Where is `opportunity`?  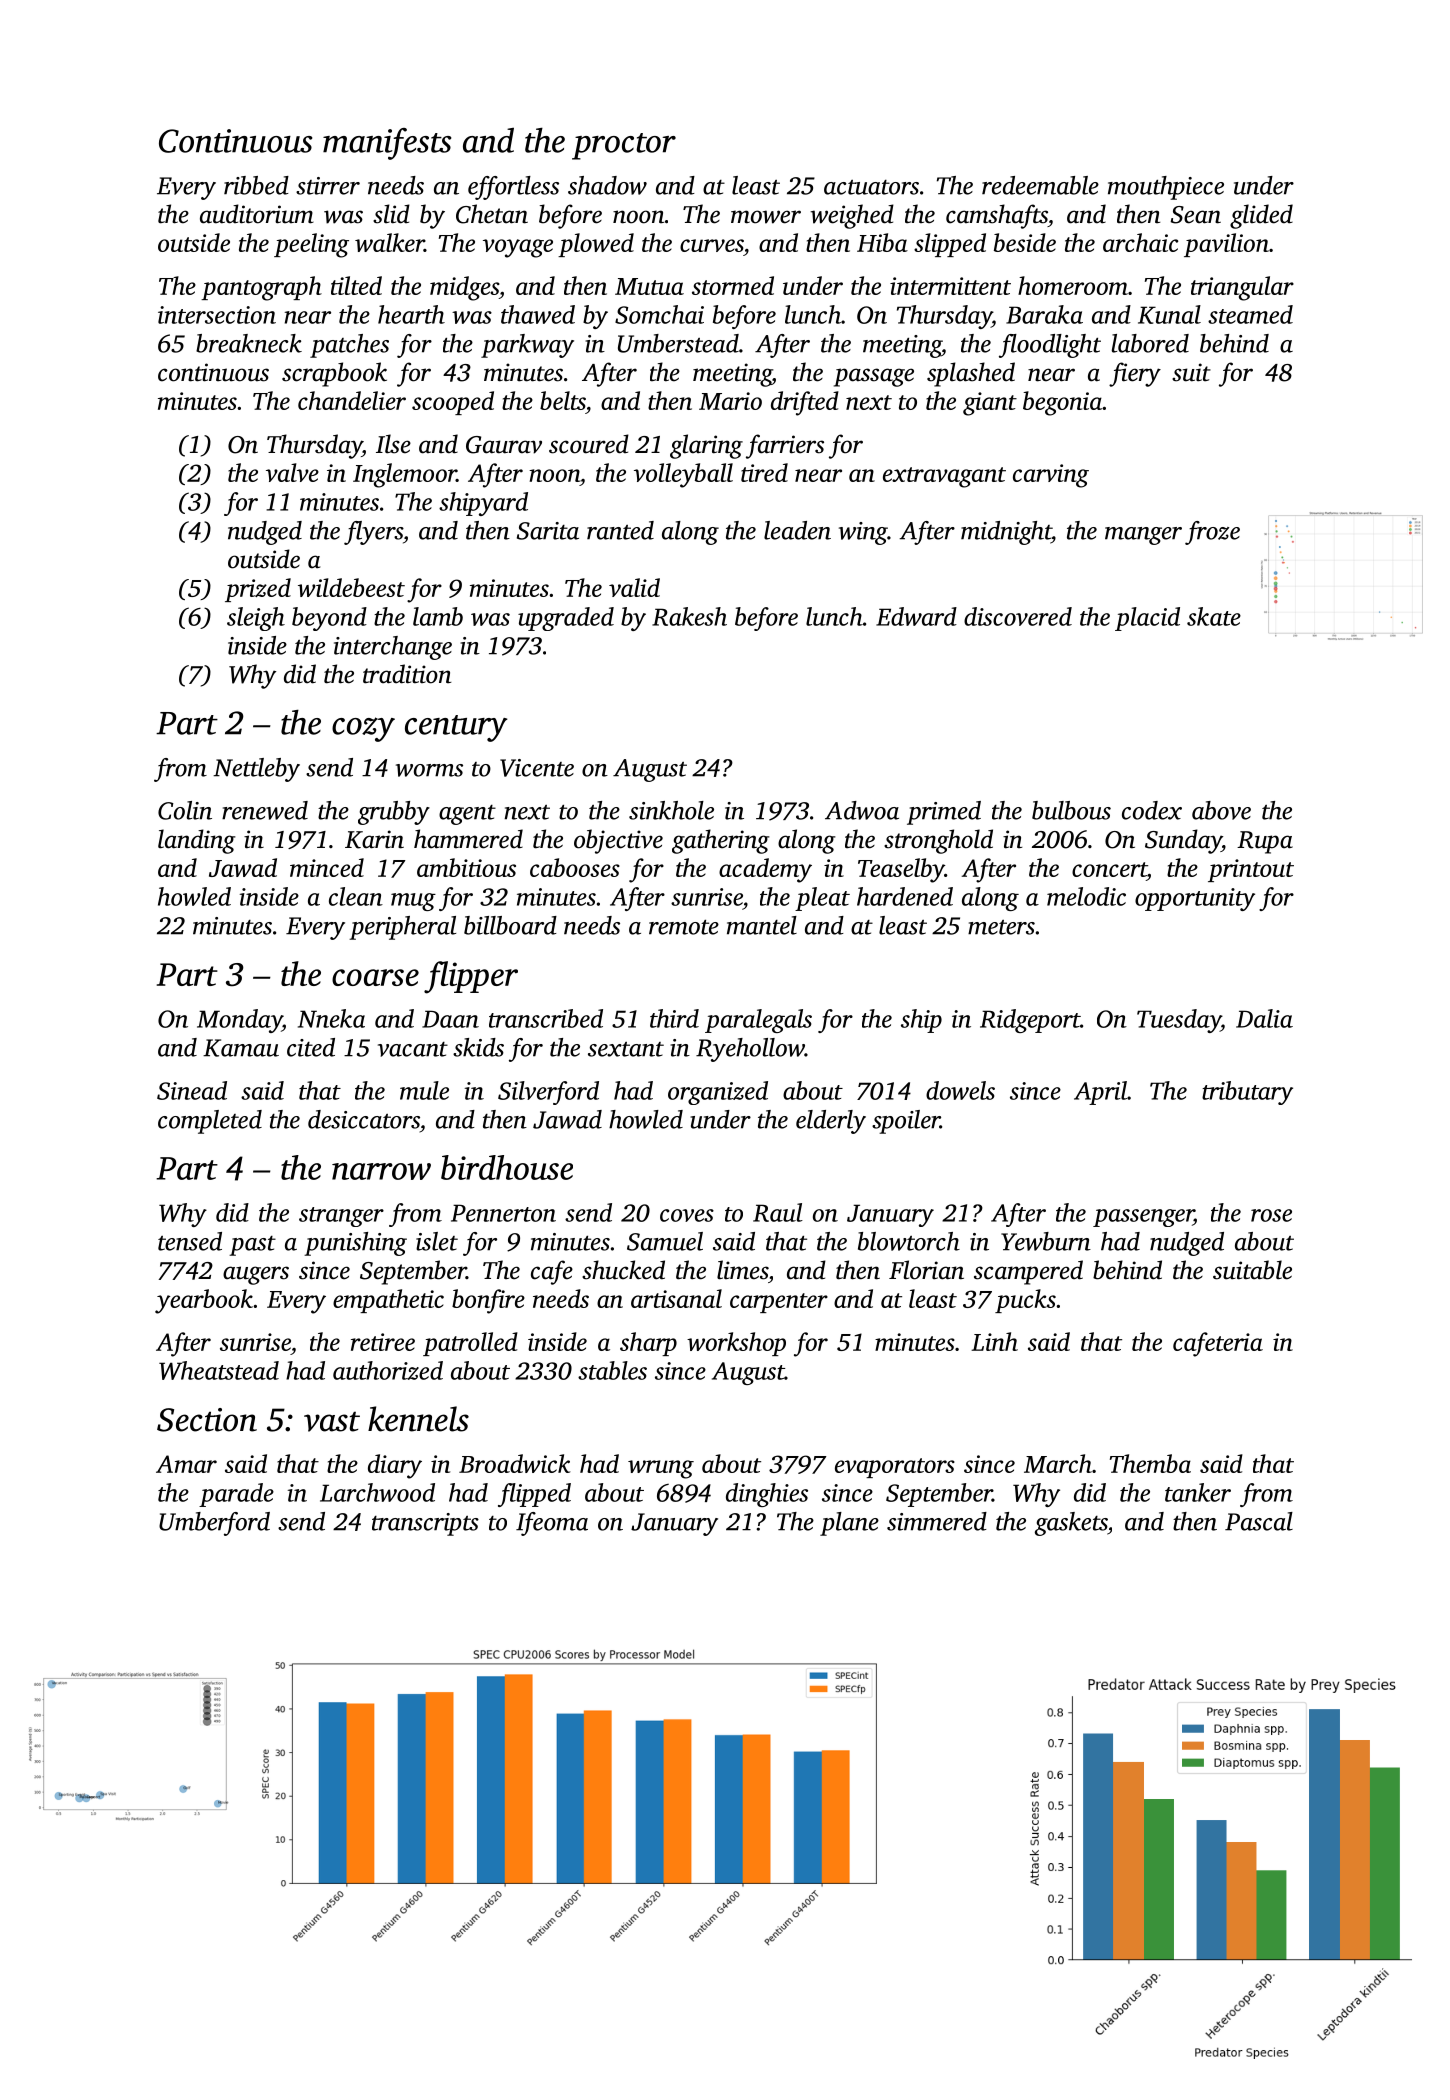
opportunity is located at coordinates (1195, 899).
